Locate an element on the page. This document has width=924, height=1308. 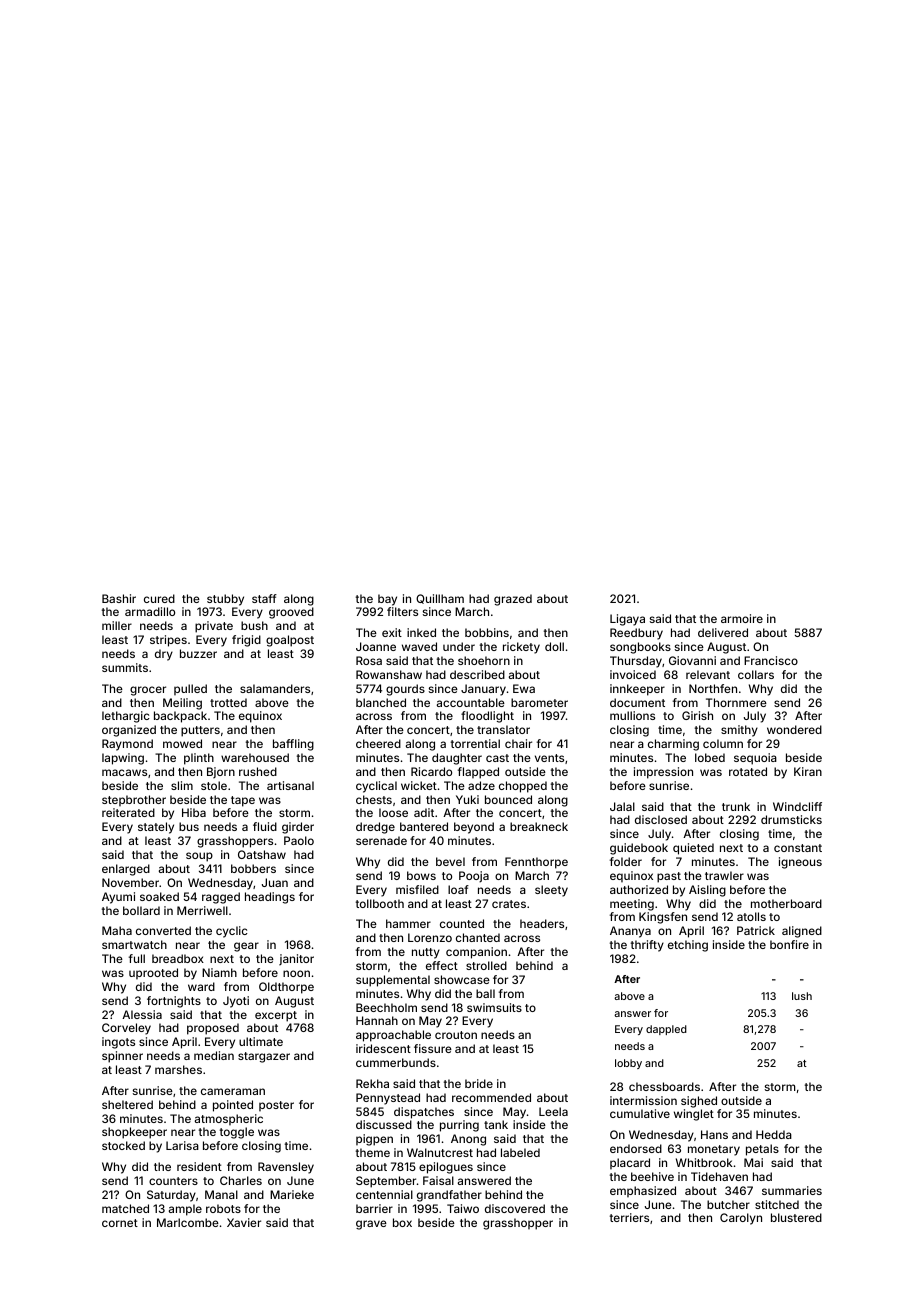
cornet is located at coordinates (120, 1223).
